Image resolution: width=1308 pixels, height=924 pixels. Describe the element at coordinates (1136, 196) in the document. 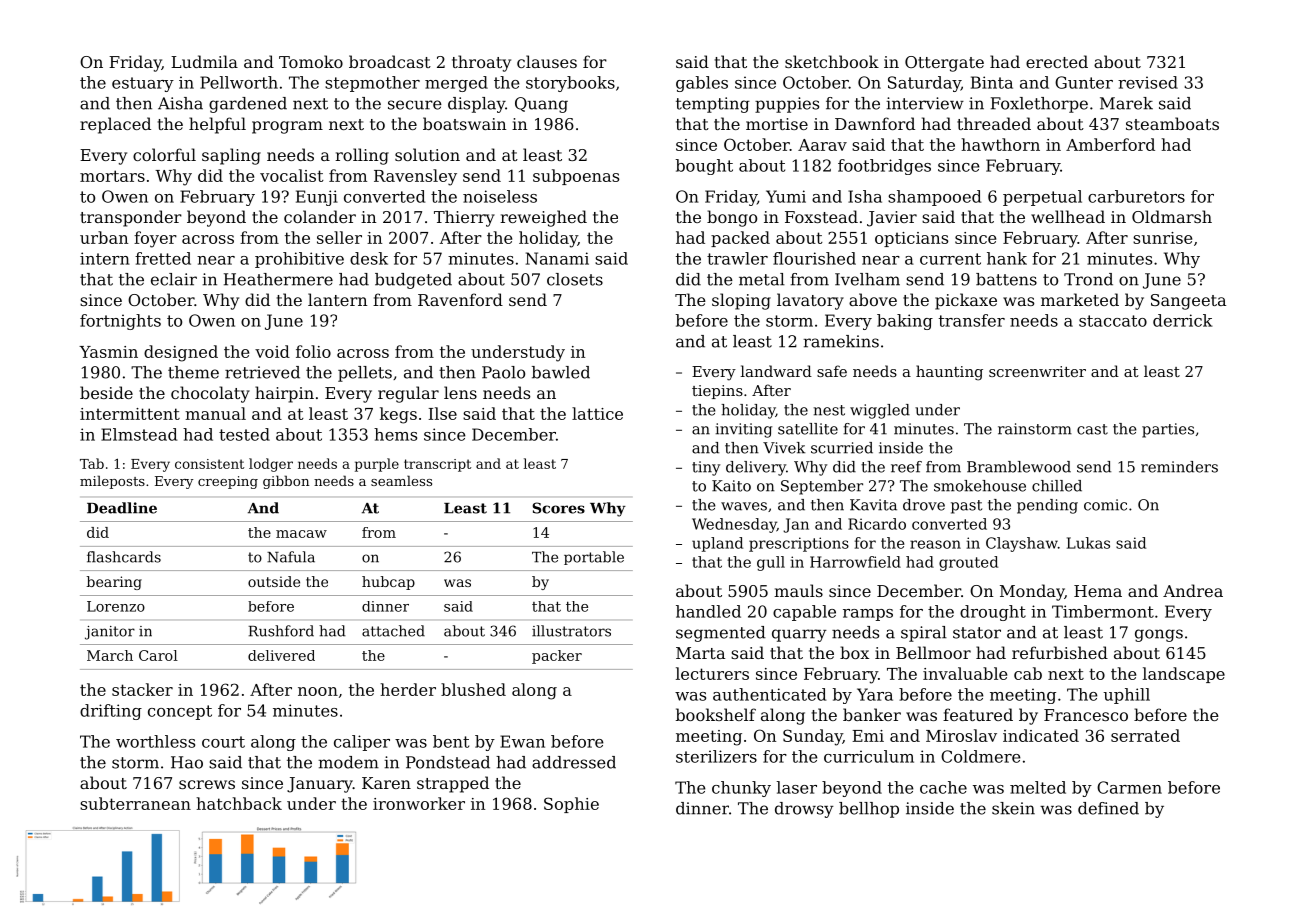

I see `carburetors` at that location.
